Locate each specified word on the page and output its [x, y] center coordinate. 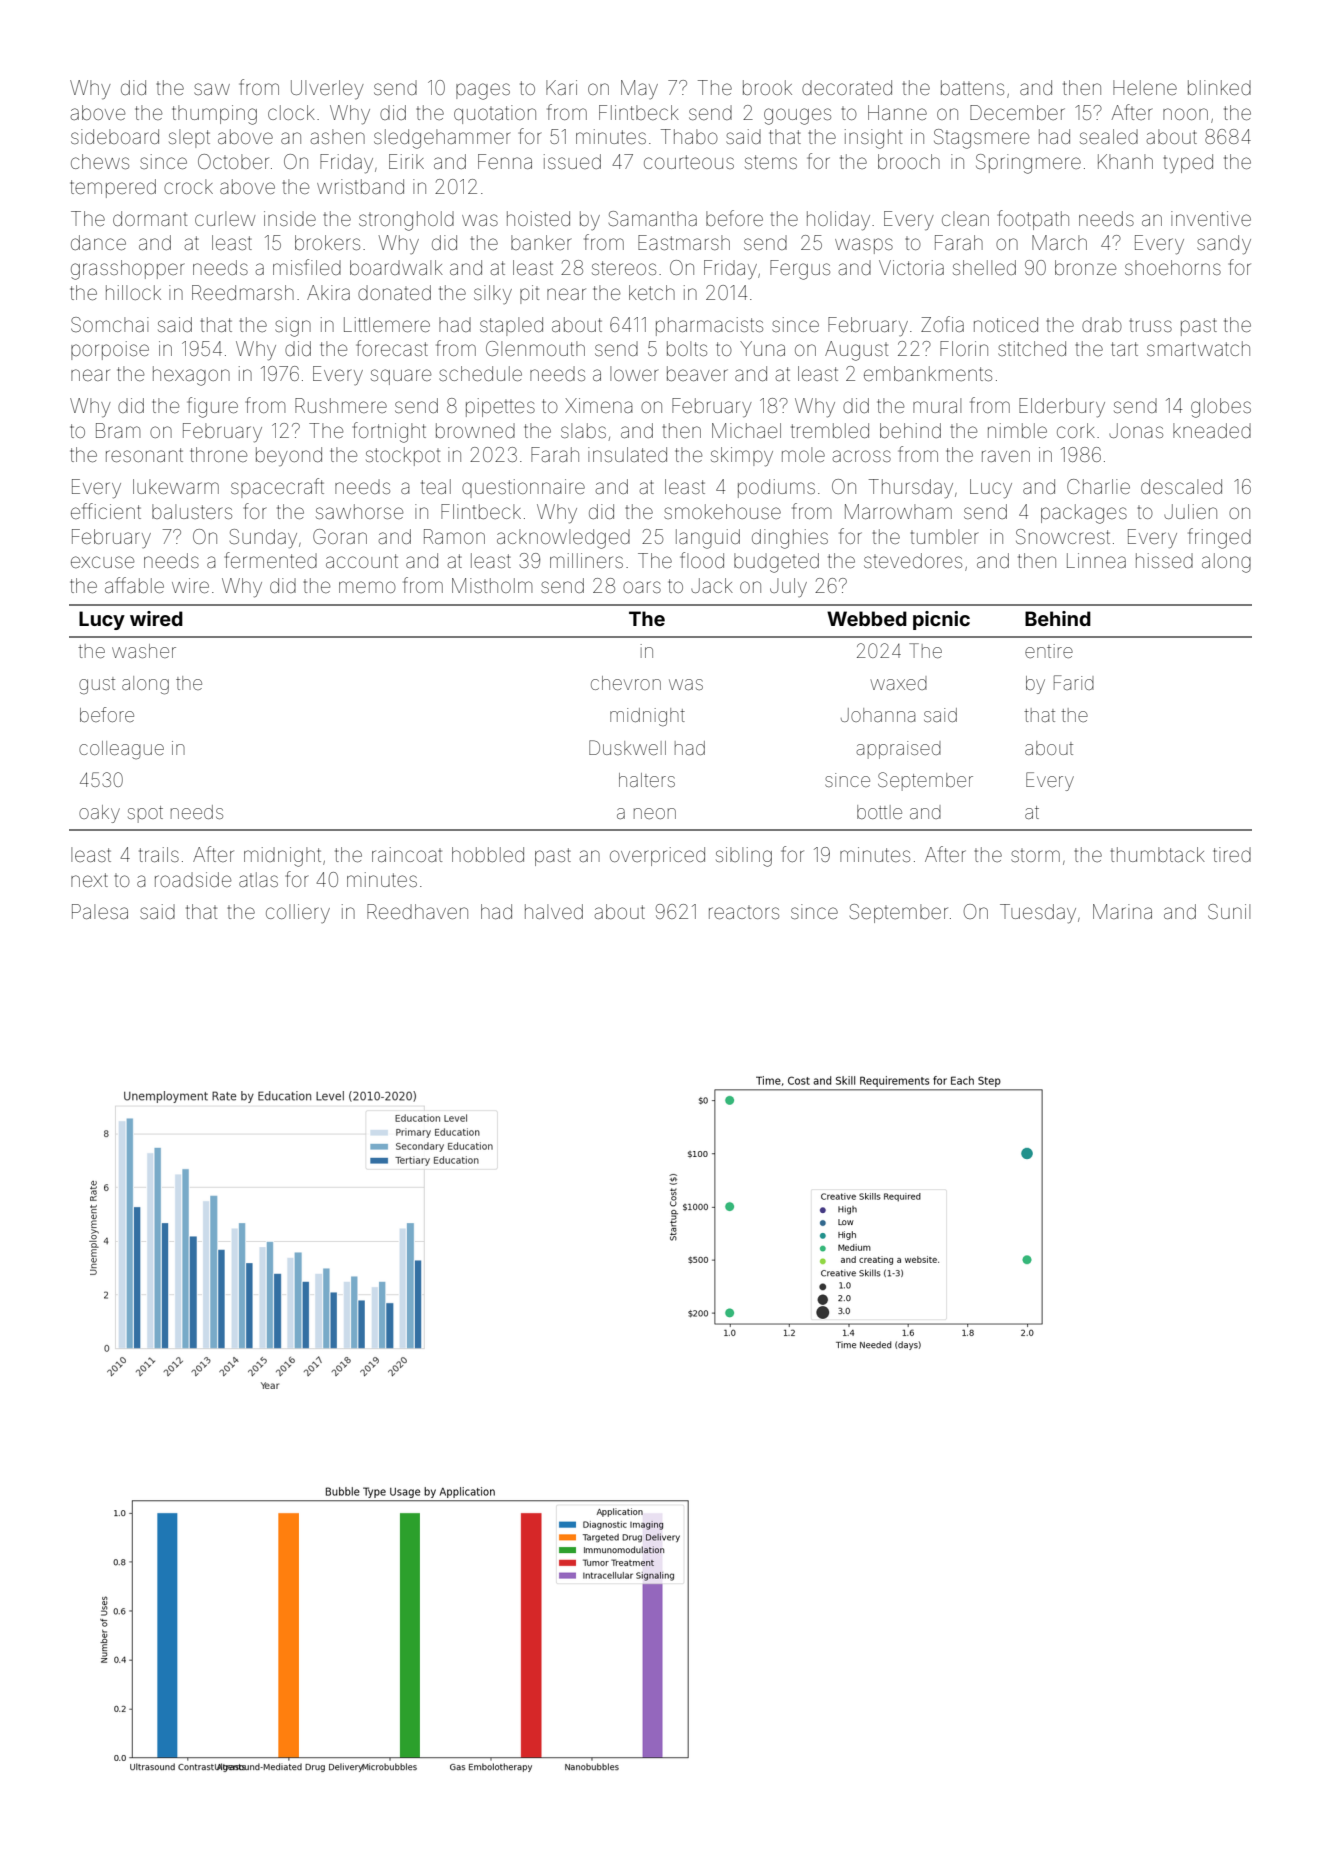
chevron [626, 683]
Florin [964, 348]
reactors [744, 912]
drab [1102, 324]
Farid [1074, 682]
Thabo [689, 136]
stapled [511, 326]
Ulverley [327, 89]
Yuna [762, 348]
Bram [118, 430]
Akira [328, 292]
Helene [1145, 87]
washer [144, 651]
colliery [298, 913]
